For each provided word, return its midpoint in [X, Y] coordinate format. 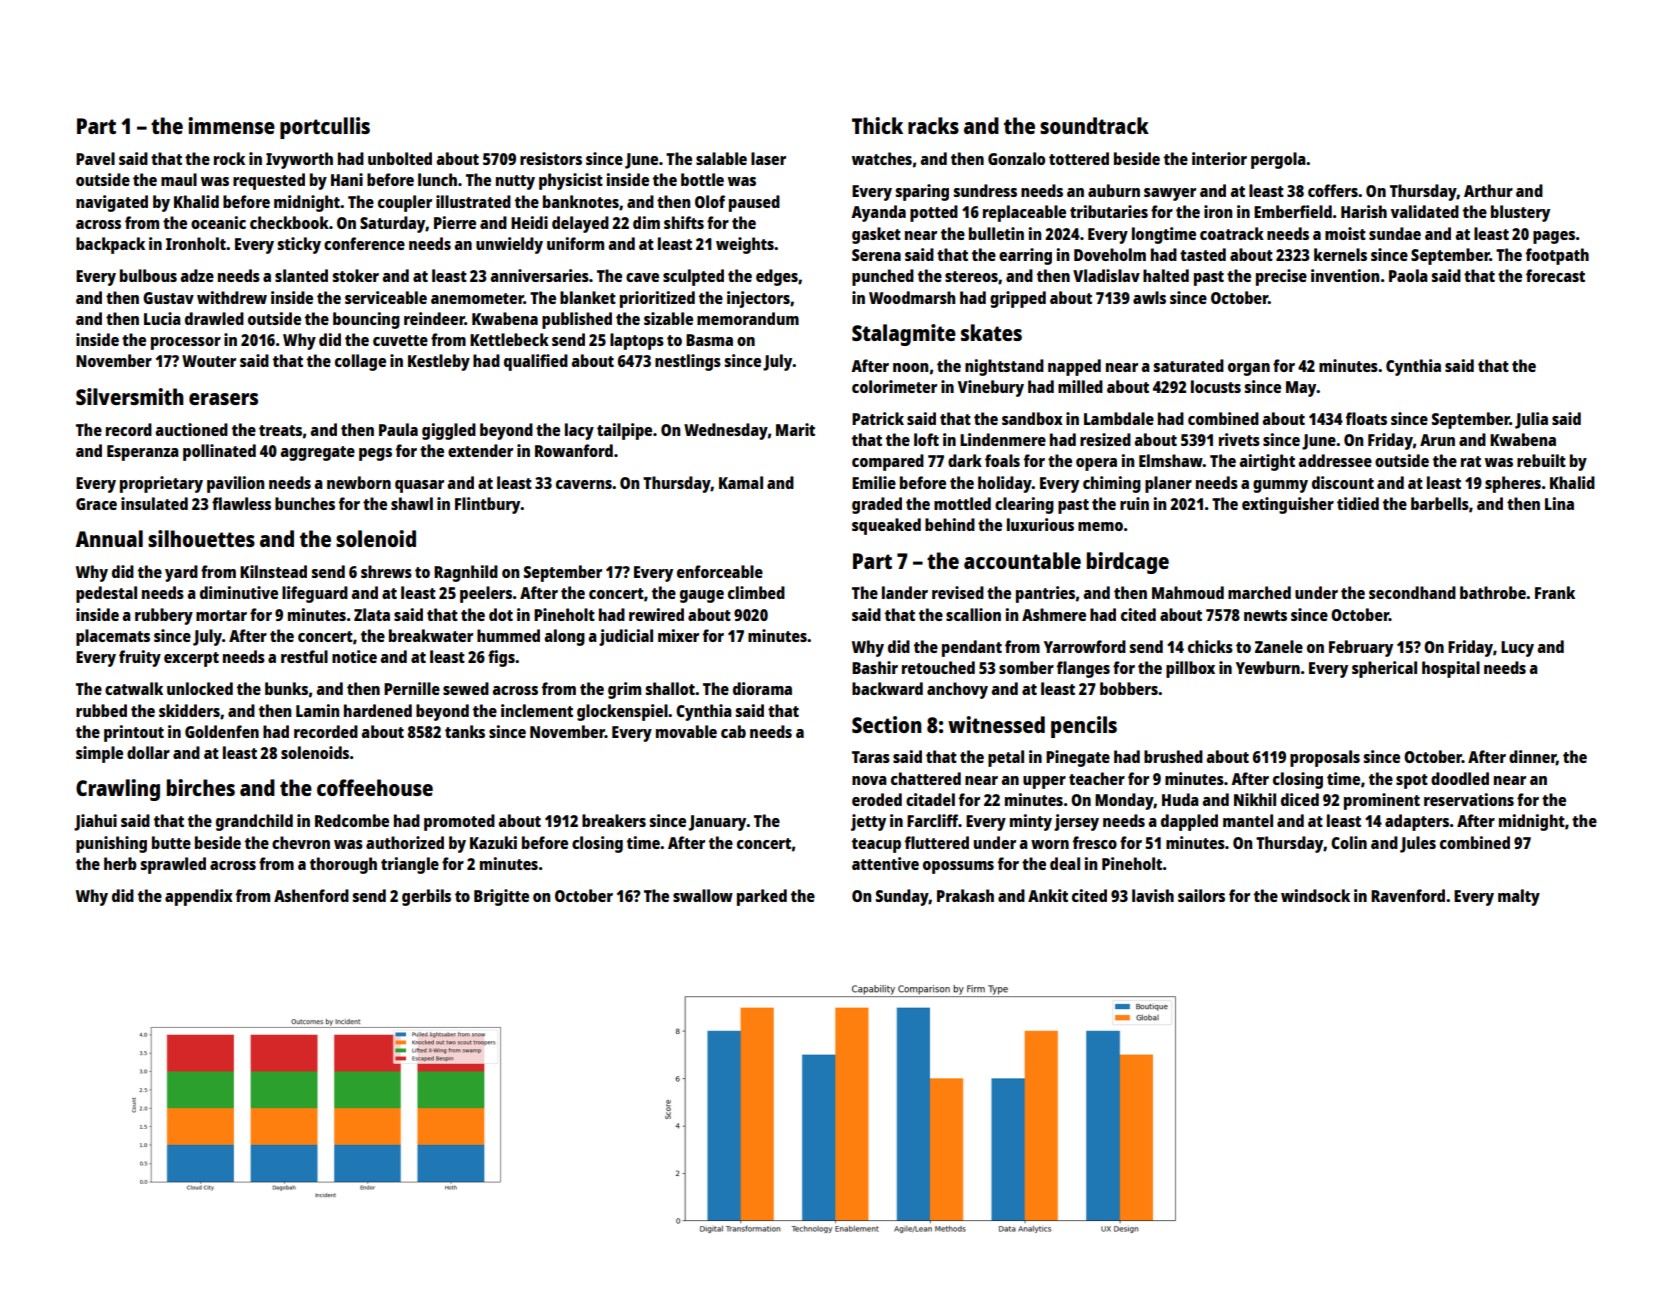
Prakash [965, 895]
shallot [670, 688]
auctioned [191, 429]
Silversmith [130, 396]
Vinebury [991, 388]
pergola [1278, 160]
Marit [795, 429]
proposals [1325, 758]
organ [1249, 369]
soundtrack [1094, 125]
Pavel [95, 158]
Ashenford [311, 895]
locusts [1216, 386]
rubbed [101, 710]
